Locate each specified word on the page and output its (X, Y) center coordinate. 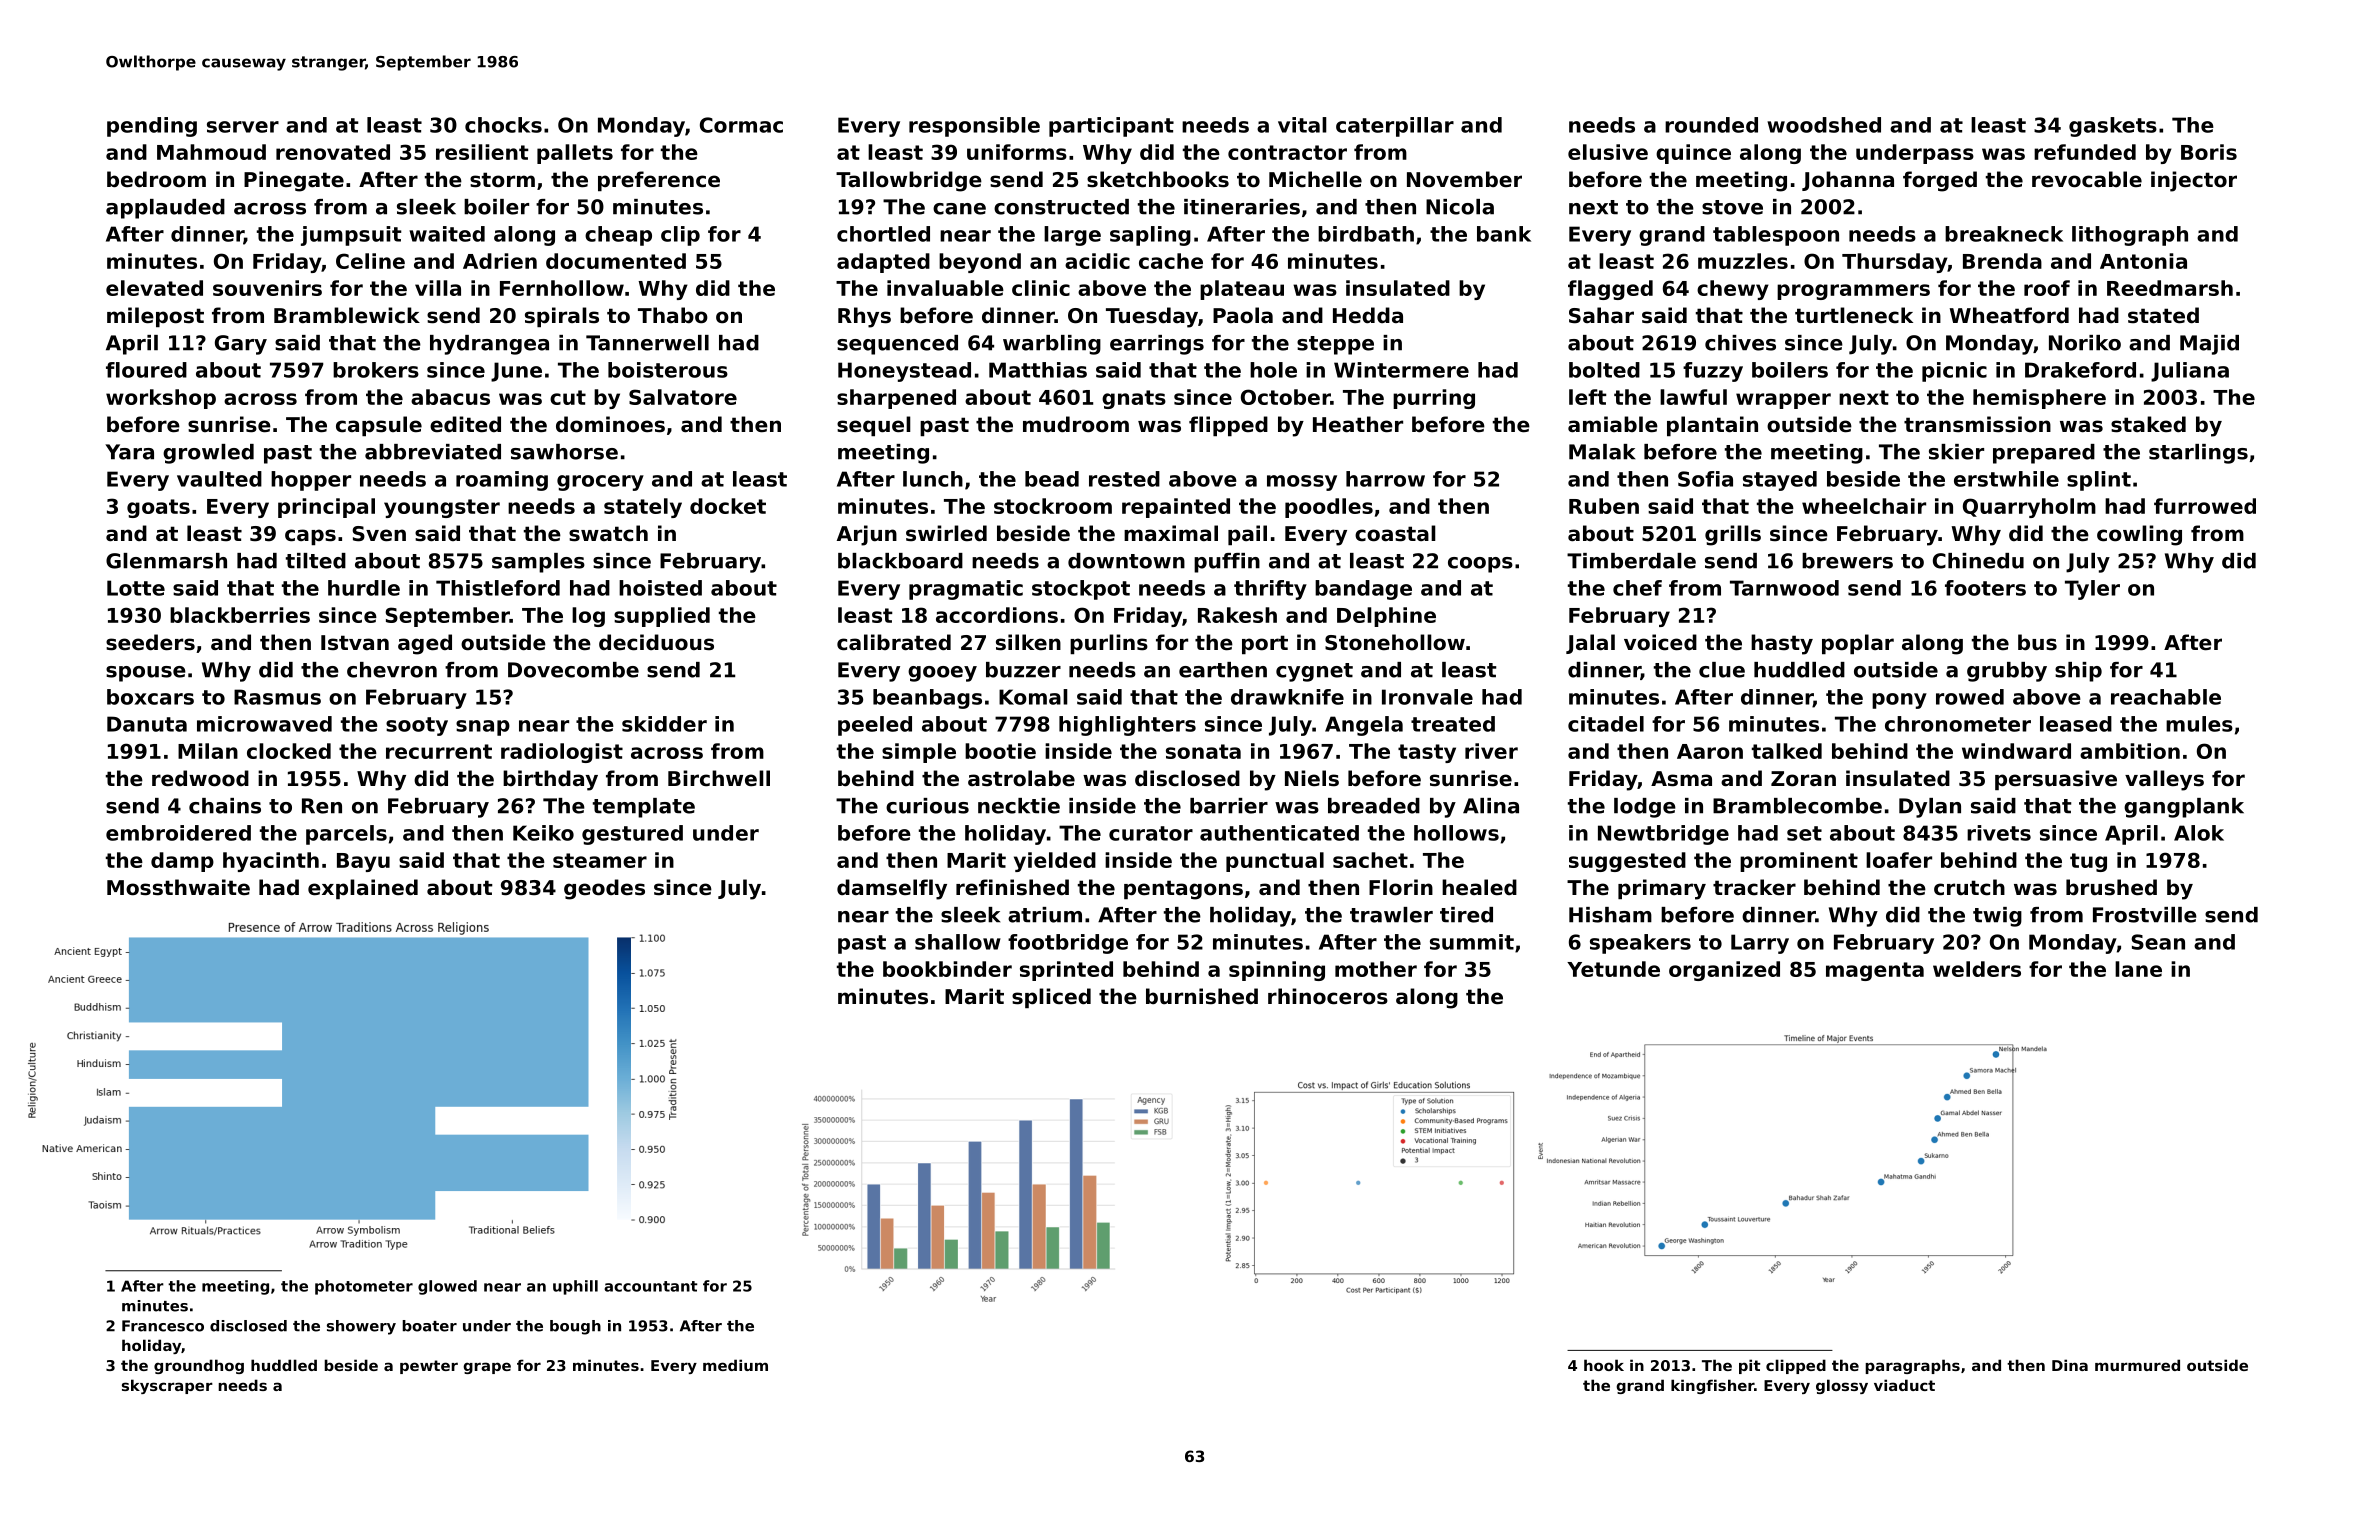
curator (1151, 833)
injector (2194, 181)
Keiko (543, 833)
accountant (651, 1286)
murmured (2137, 1365)
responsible (974, 127)
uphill (575, 1287)
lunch (933, 479)
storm (502, 180)
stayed (1780, 481)
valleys (2164, 780)
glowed (447, 1287)
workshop (161, 399)
